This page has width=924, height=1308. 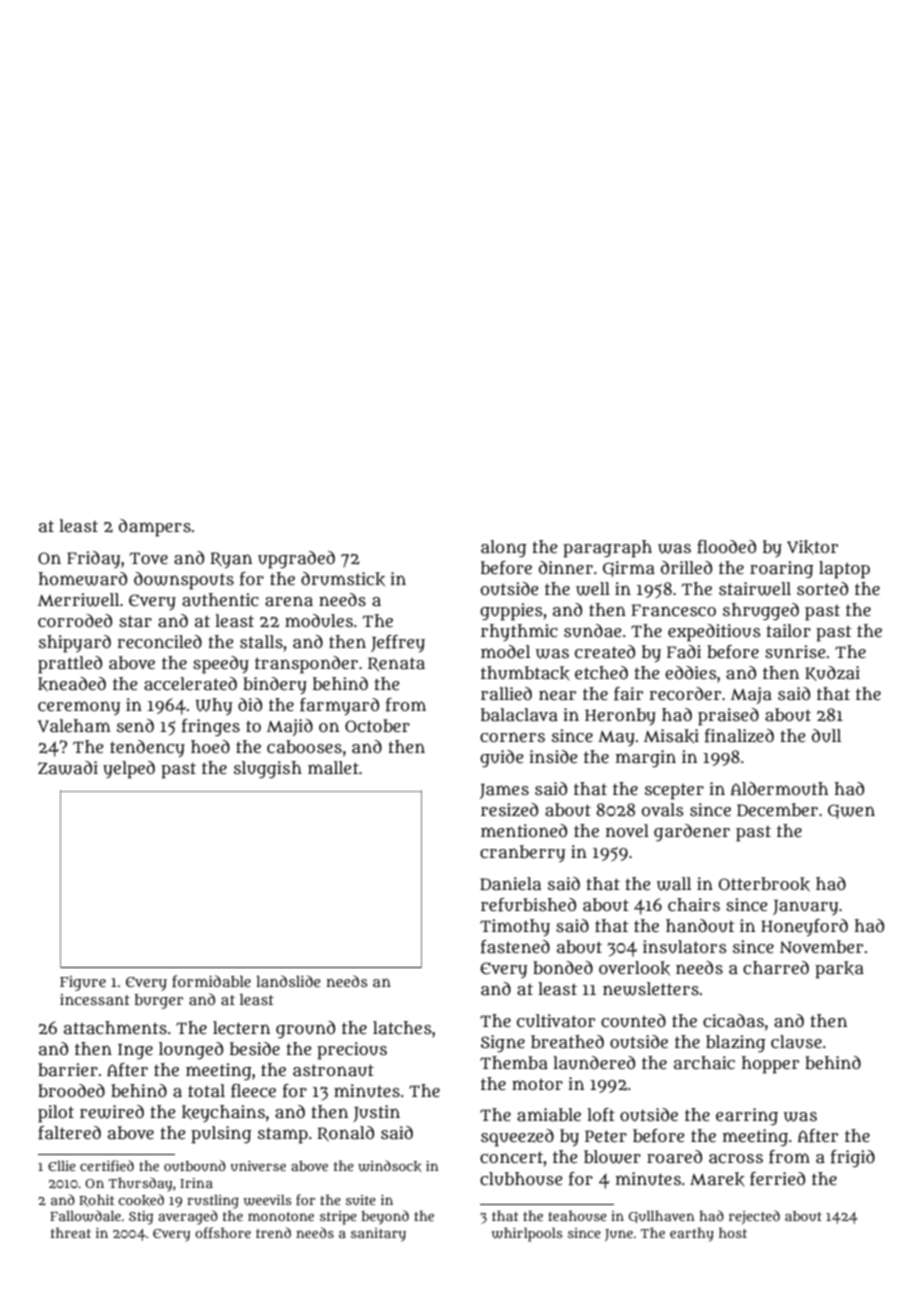 What do you see at coordinates (333, 767) in the page?
I see `mallet` at bounding box center [333, 767].
